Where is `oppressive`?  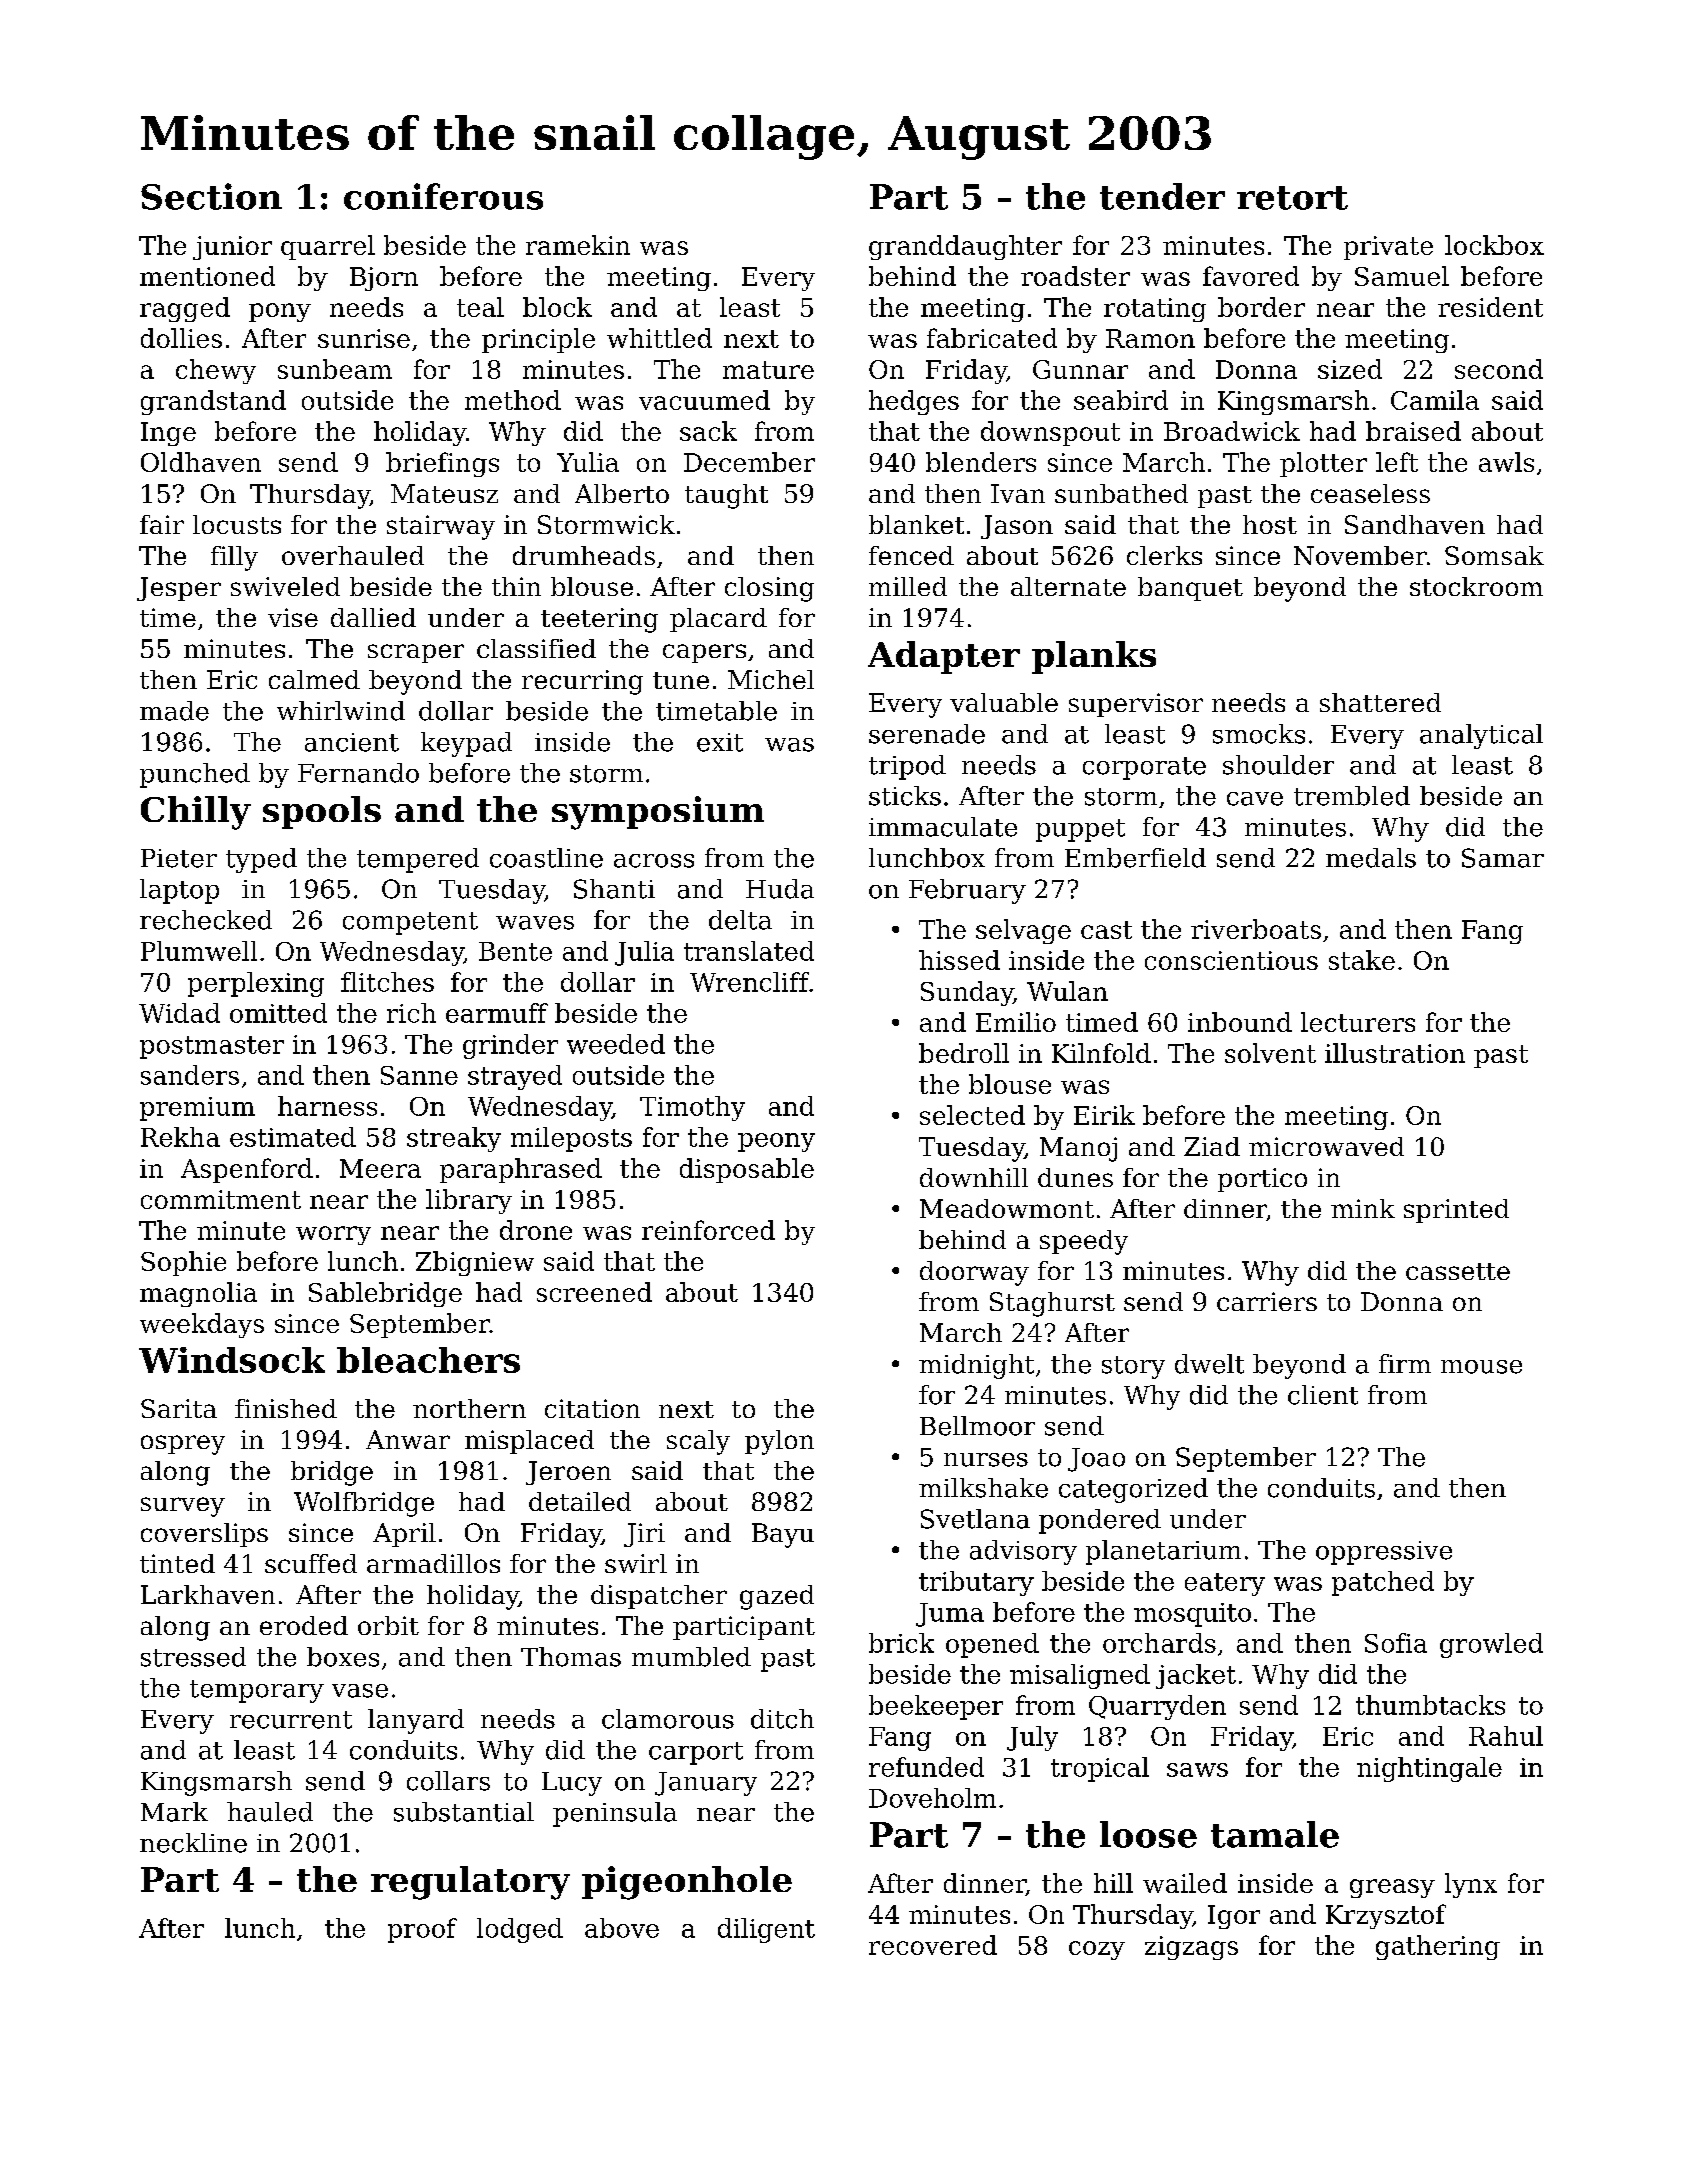 oppressive is located at coordinates (1384, 1553).
